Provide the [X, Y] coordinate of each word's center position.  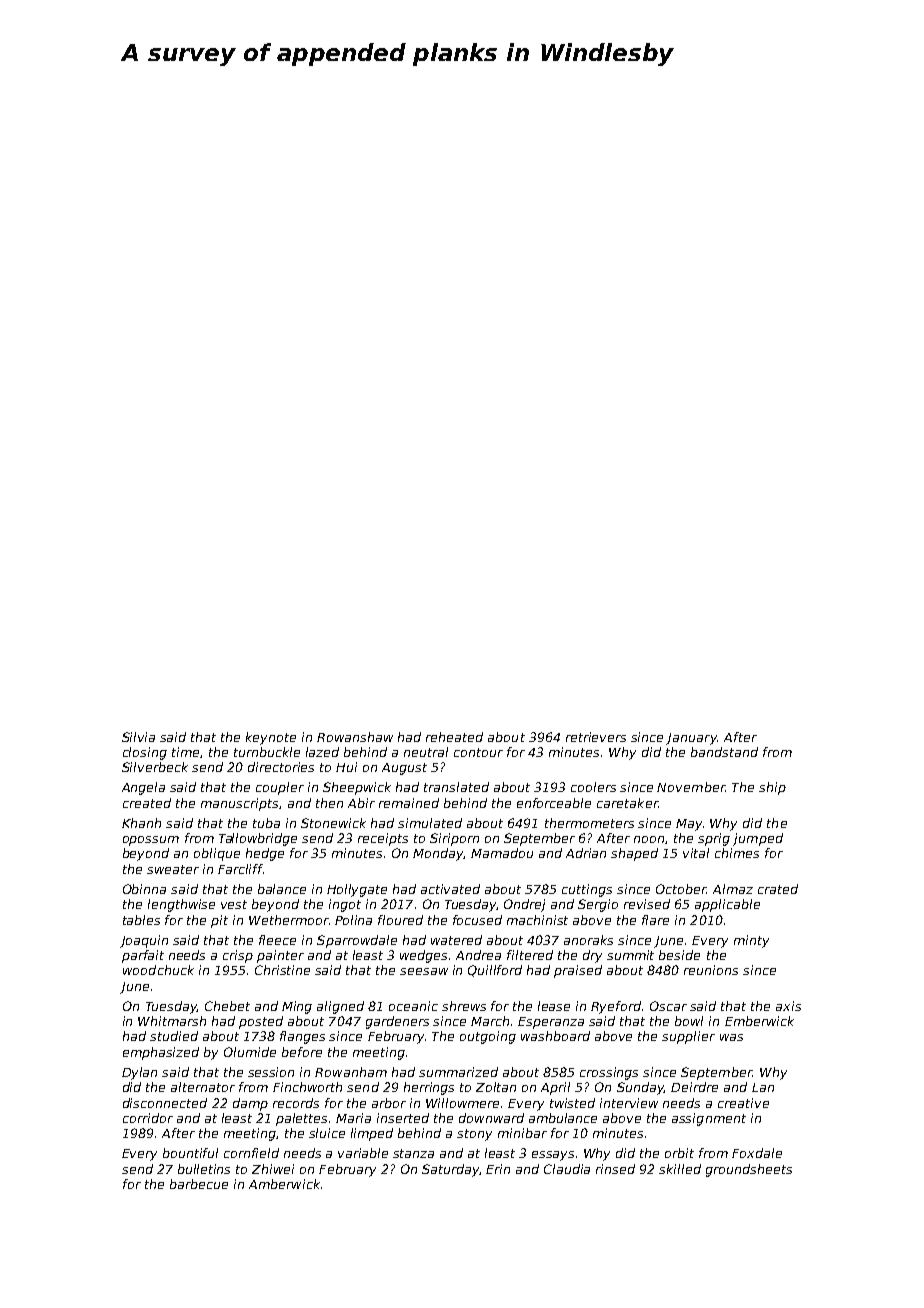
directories [281, 767]
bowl [689, 1021]
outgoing [488, 1037]
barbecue [199, 1184]
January [691, 739]
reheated [454, 737]
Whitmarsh [172, 1021]
